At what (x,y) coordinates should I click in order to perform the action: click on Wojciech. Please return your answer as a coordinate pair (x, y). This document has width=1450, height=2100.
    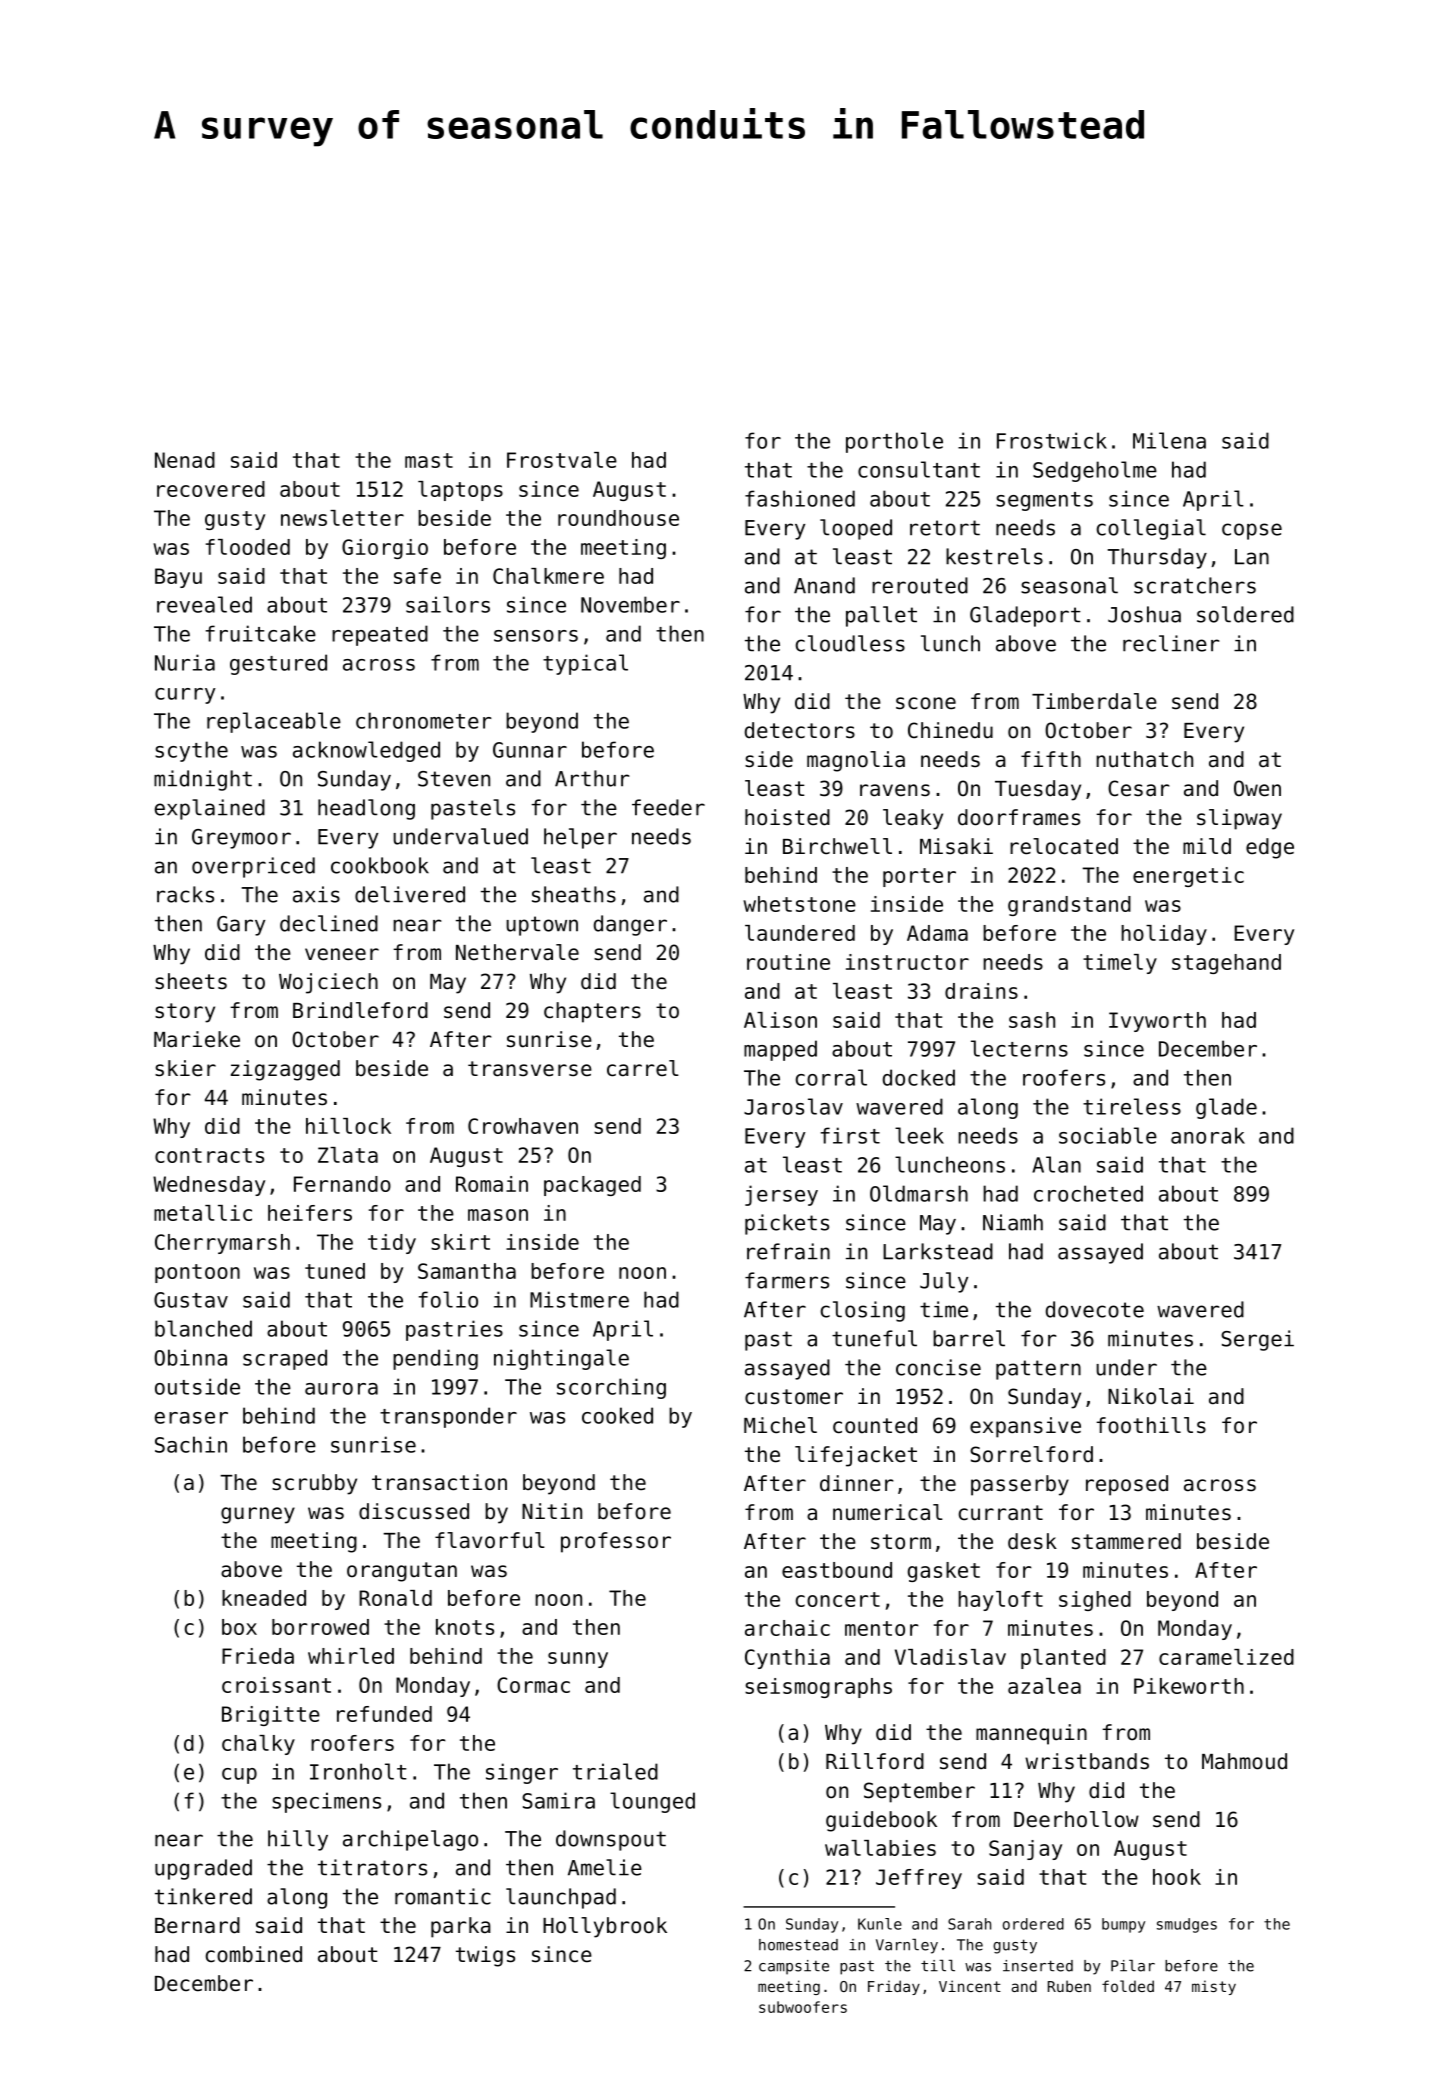
    Looking at the image, I should click on (328, 983).
